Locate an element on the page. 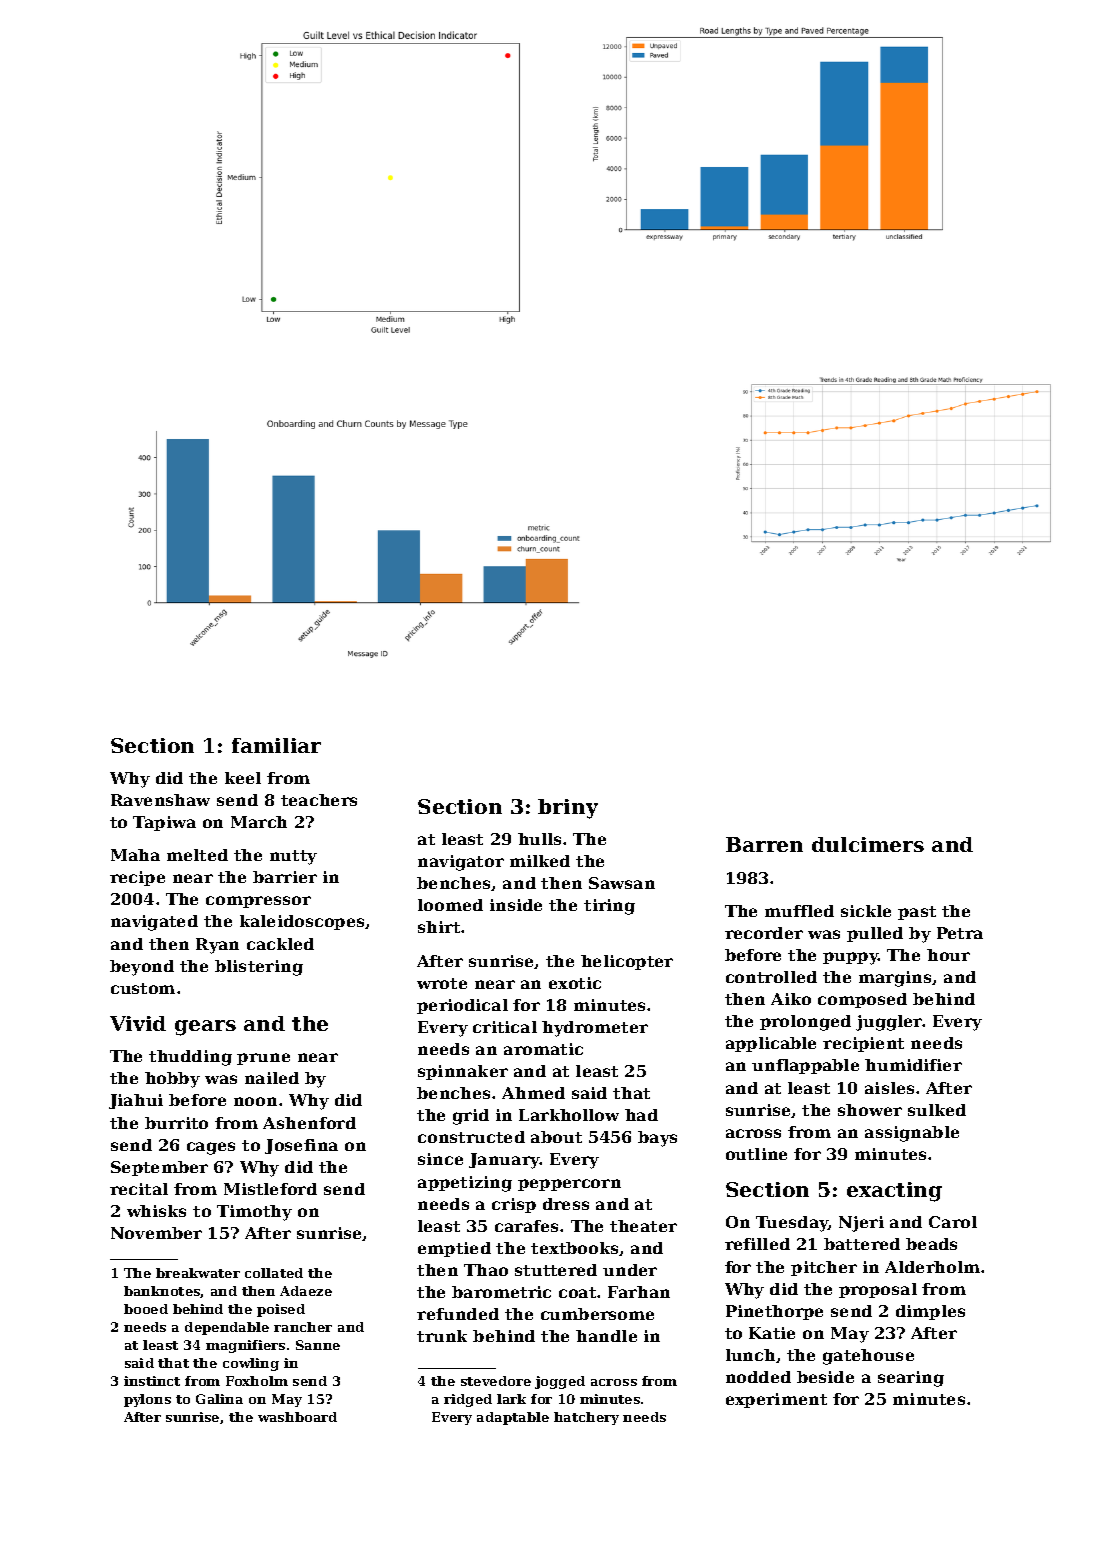 The image size is (1097, 1552). briny is located at coordinates (568, 809).
